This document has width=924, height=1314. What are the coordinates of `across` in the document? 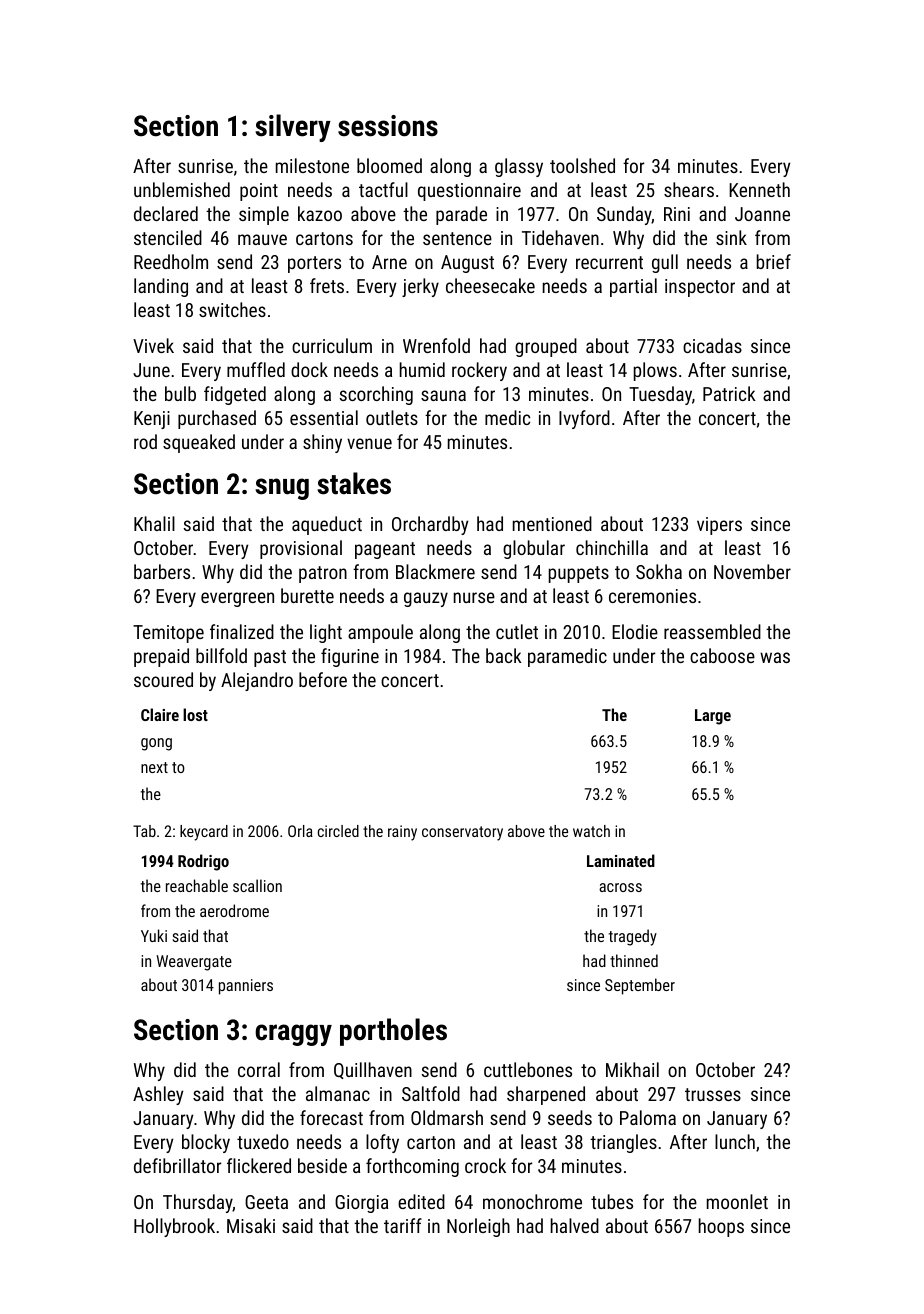 It's located at (620, 887).
